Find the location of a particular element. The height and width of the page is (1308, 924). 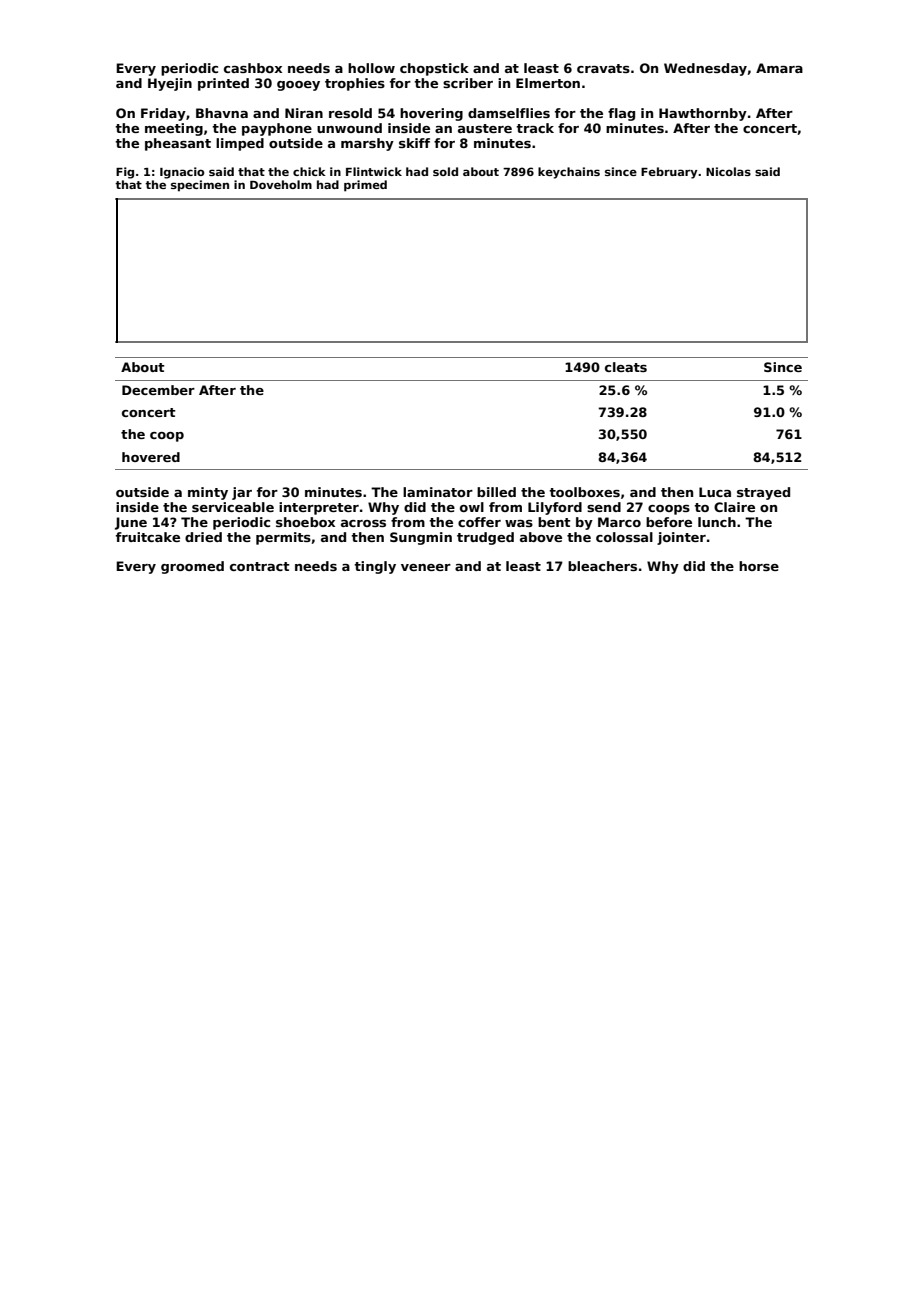

dried is located at coordinates (203, 537).
